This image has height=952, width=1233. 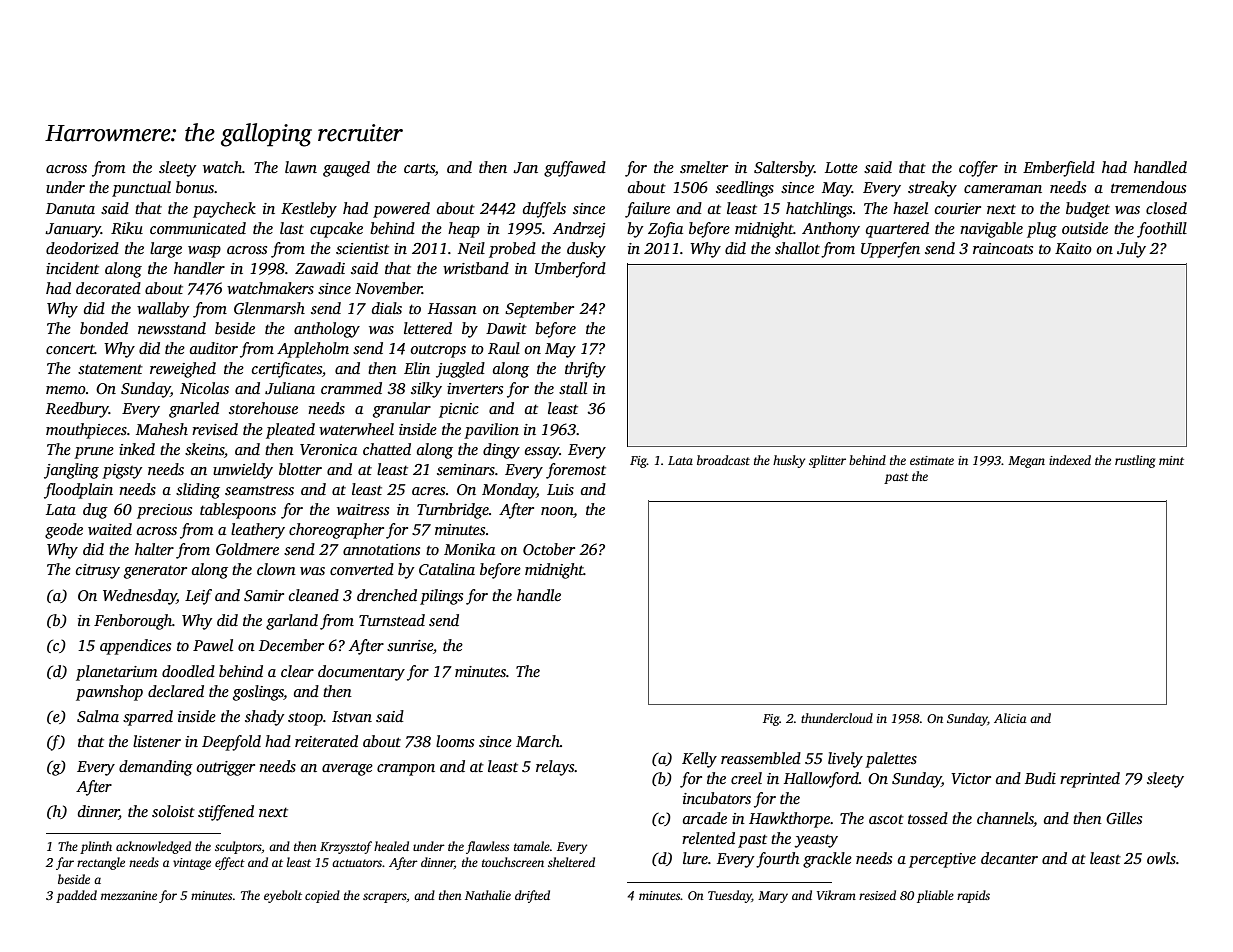 What do you see at coordinates (283, 896) in the image?
I see `eyebolt` at bounding box center [283, 896].
